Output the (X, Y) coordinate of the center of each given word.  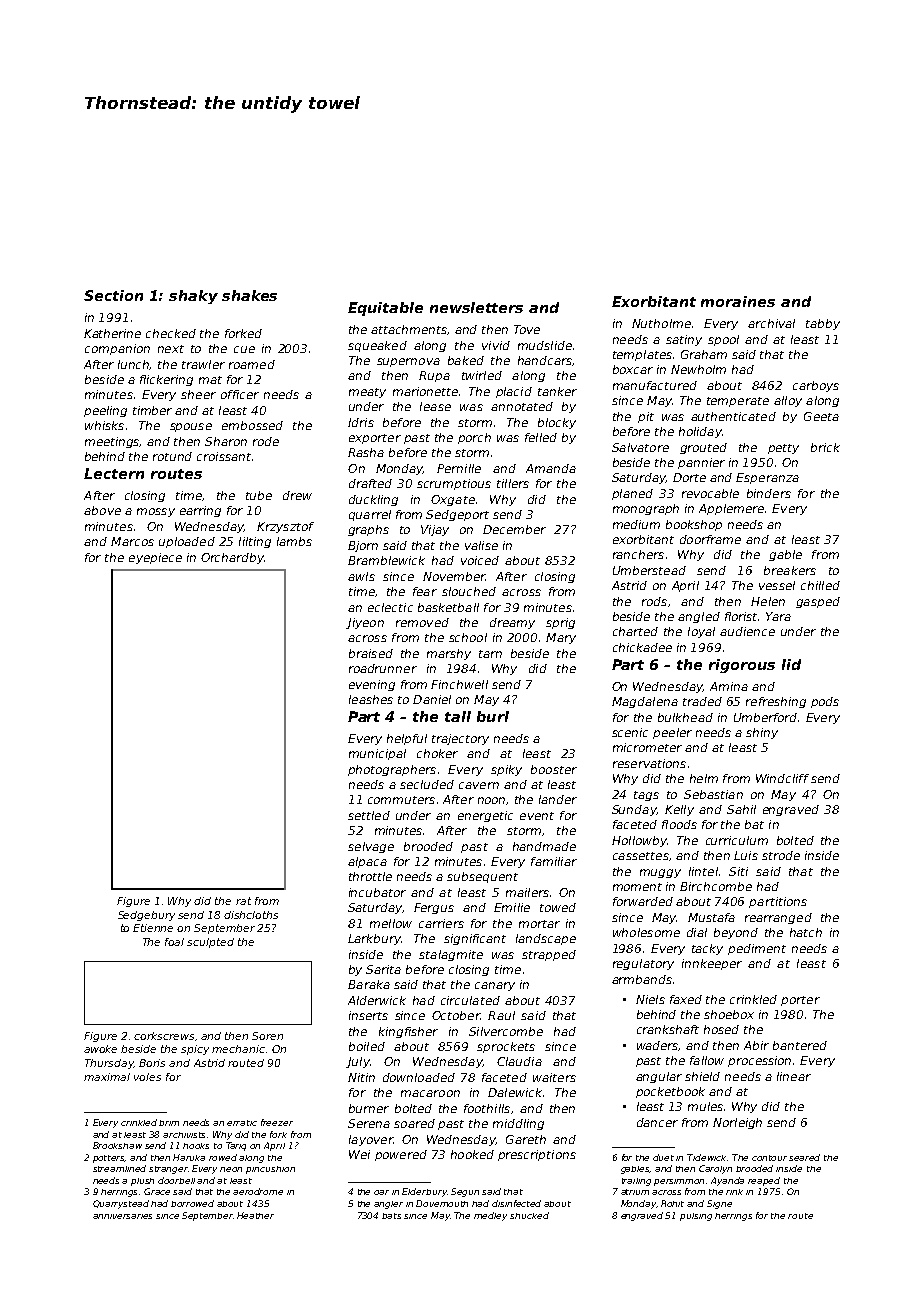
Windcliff (782, 778)
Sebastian (713, 794)
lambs (294, 541)
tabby (823, 324)
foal (174, 942)
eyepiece (155, 558)
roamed (252, 364)
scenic (630, 732)
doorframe (710, 539)
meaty (367, 393)
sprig (560, 623)
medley (490, 1216)
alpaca (367, 862)
